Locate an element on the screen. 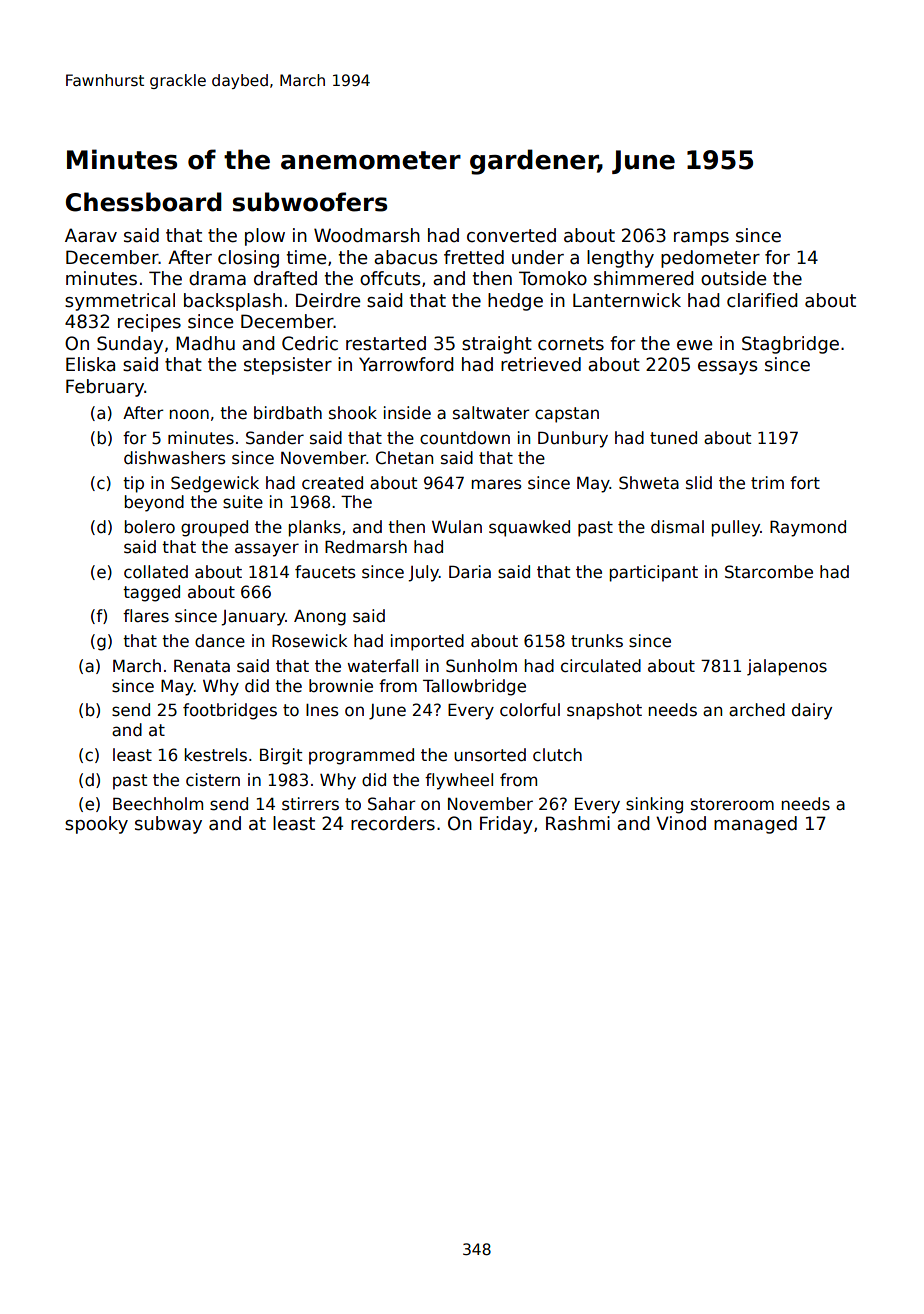 The width and height of the screenshot is (924, 1314). Friday is located at coordinates (506, 825).
